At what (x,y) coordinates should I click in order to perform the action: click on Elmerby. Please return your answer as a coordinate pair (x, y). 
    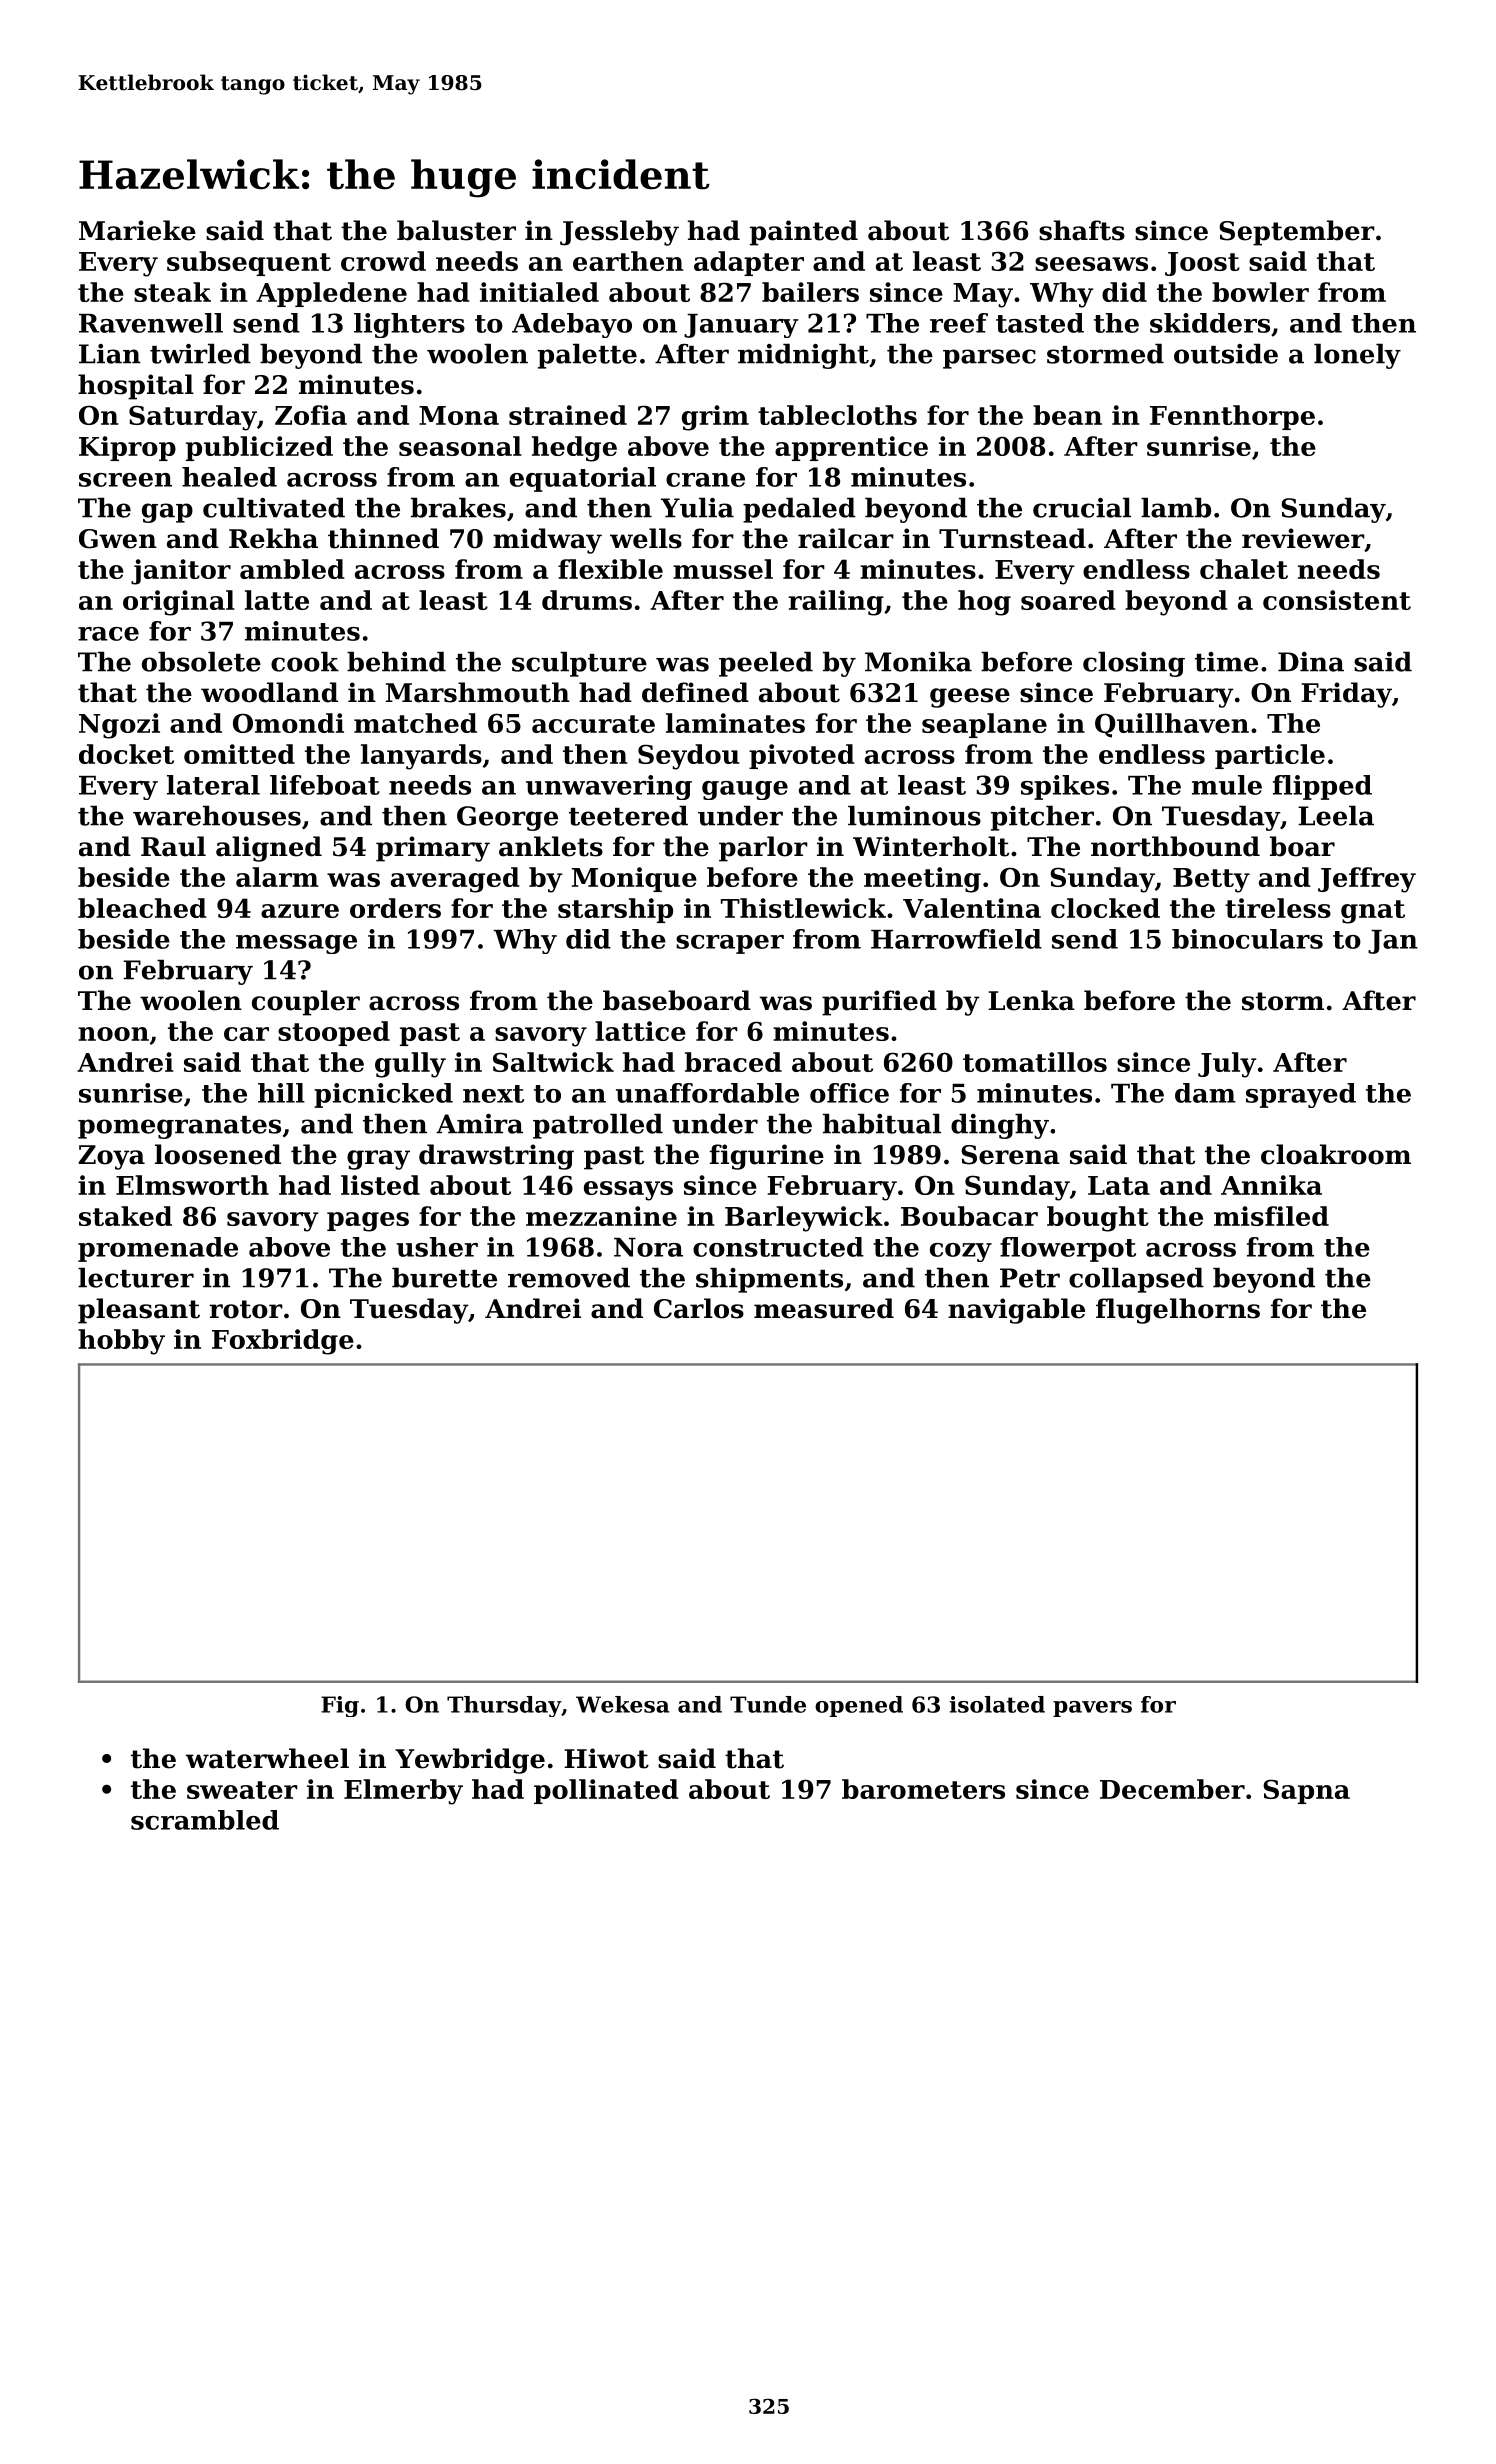
    Looking at the image, I should click on (403, 1792).
